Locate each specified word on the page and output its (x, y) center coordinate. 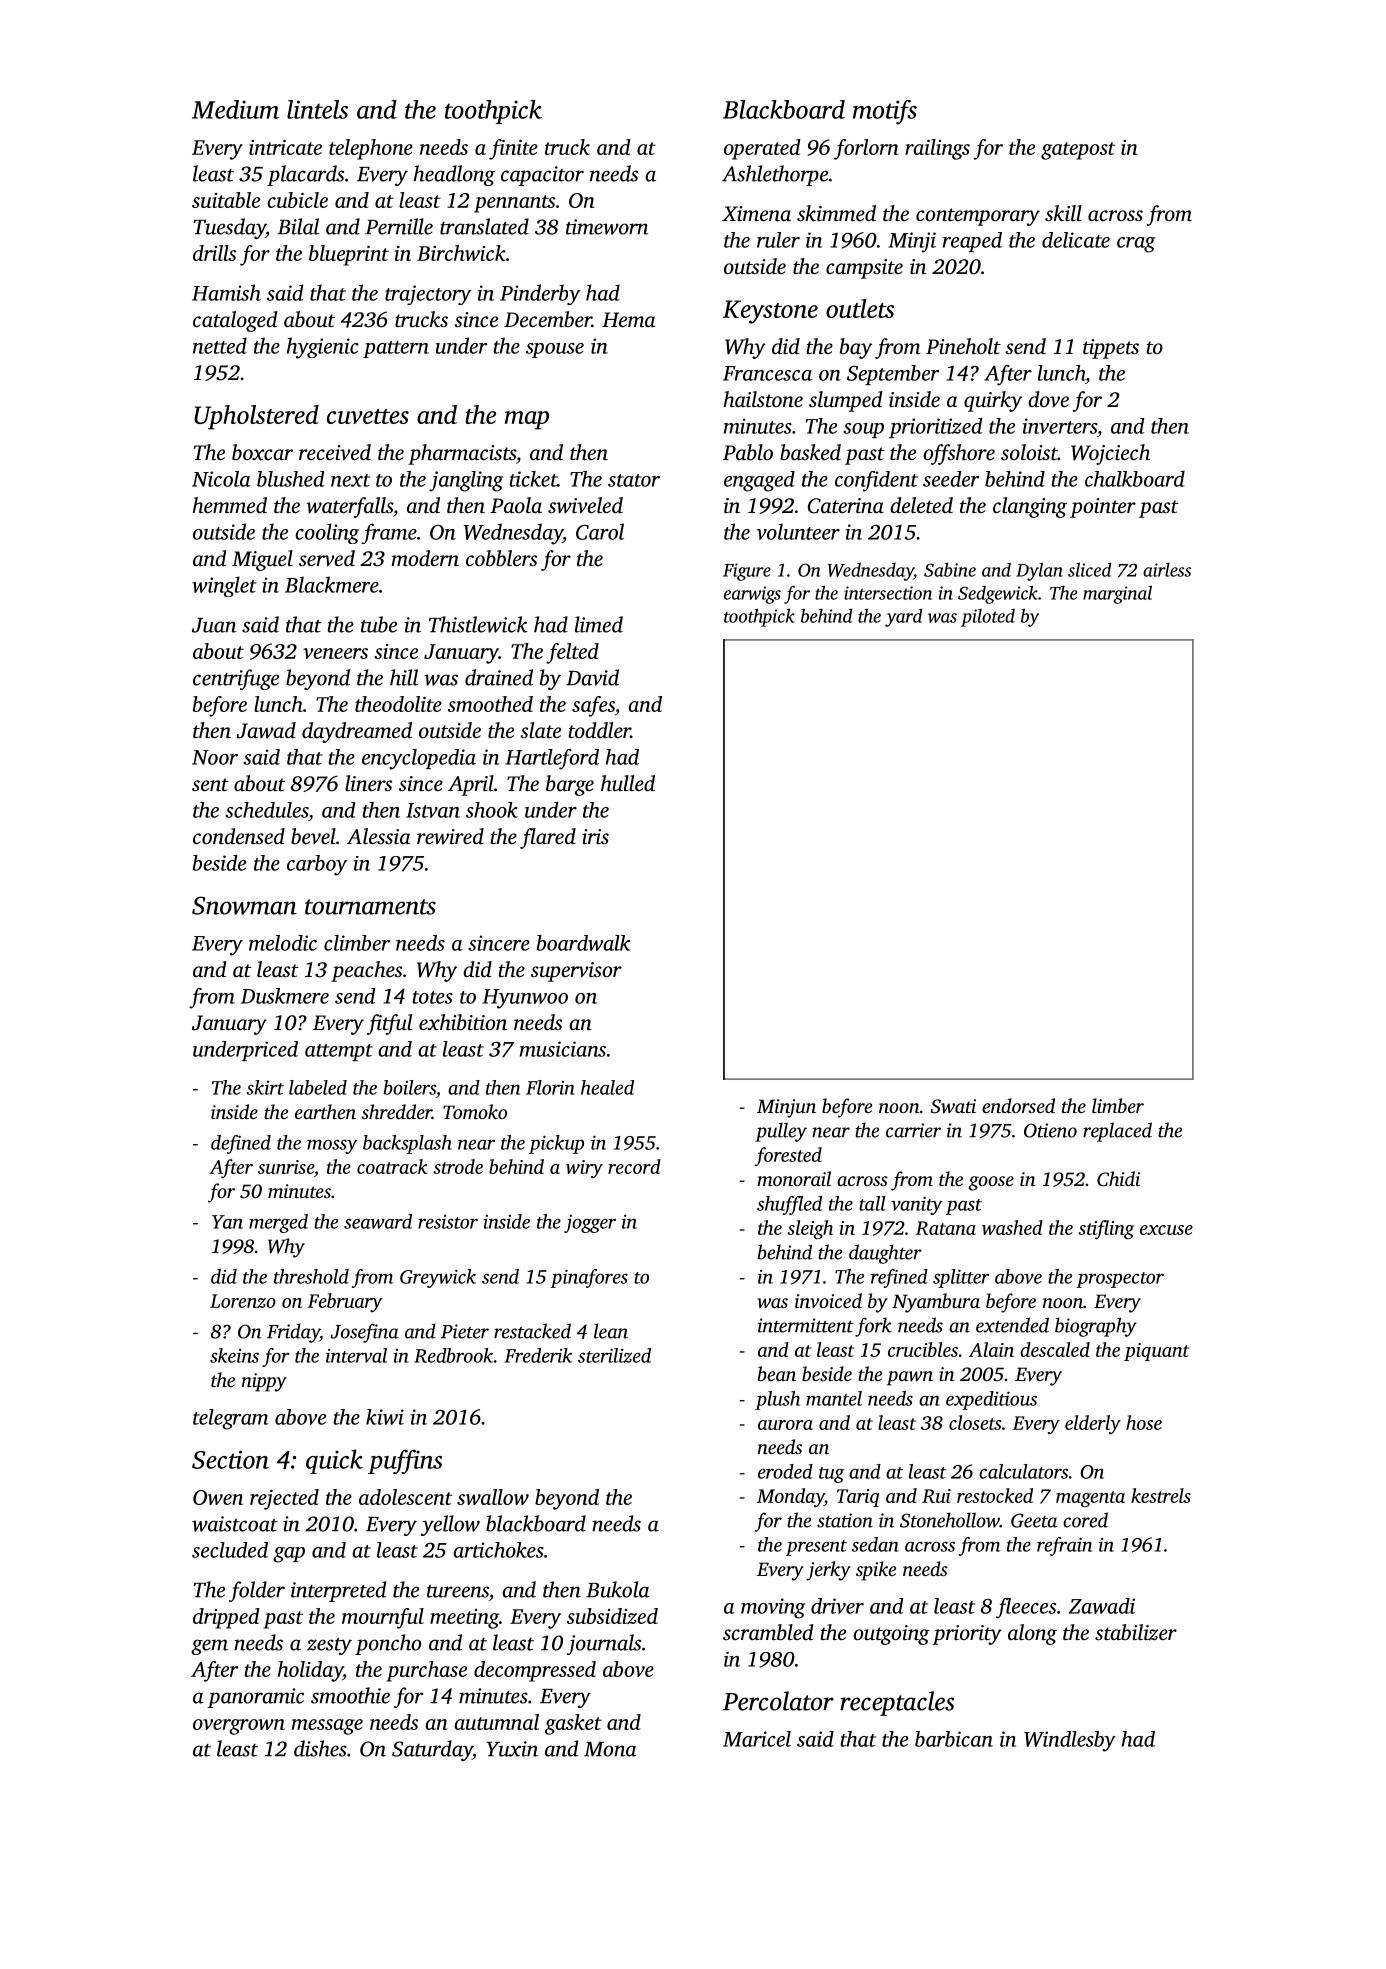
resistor (448, 1222)
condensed (239, 836)
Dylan (1039, 571)
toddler (599, 730)
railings (937, 149)
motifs (885, 112)
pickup (556, 1144)
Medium (235, 109)
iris (595, 836)
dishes (320, 1748)
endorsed (1018, 1105)
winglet (224, 586)
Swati (953, 1106)
